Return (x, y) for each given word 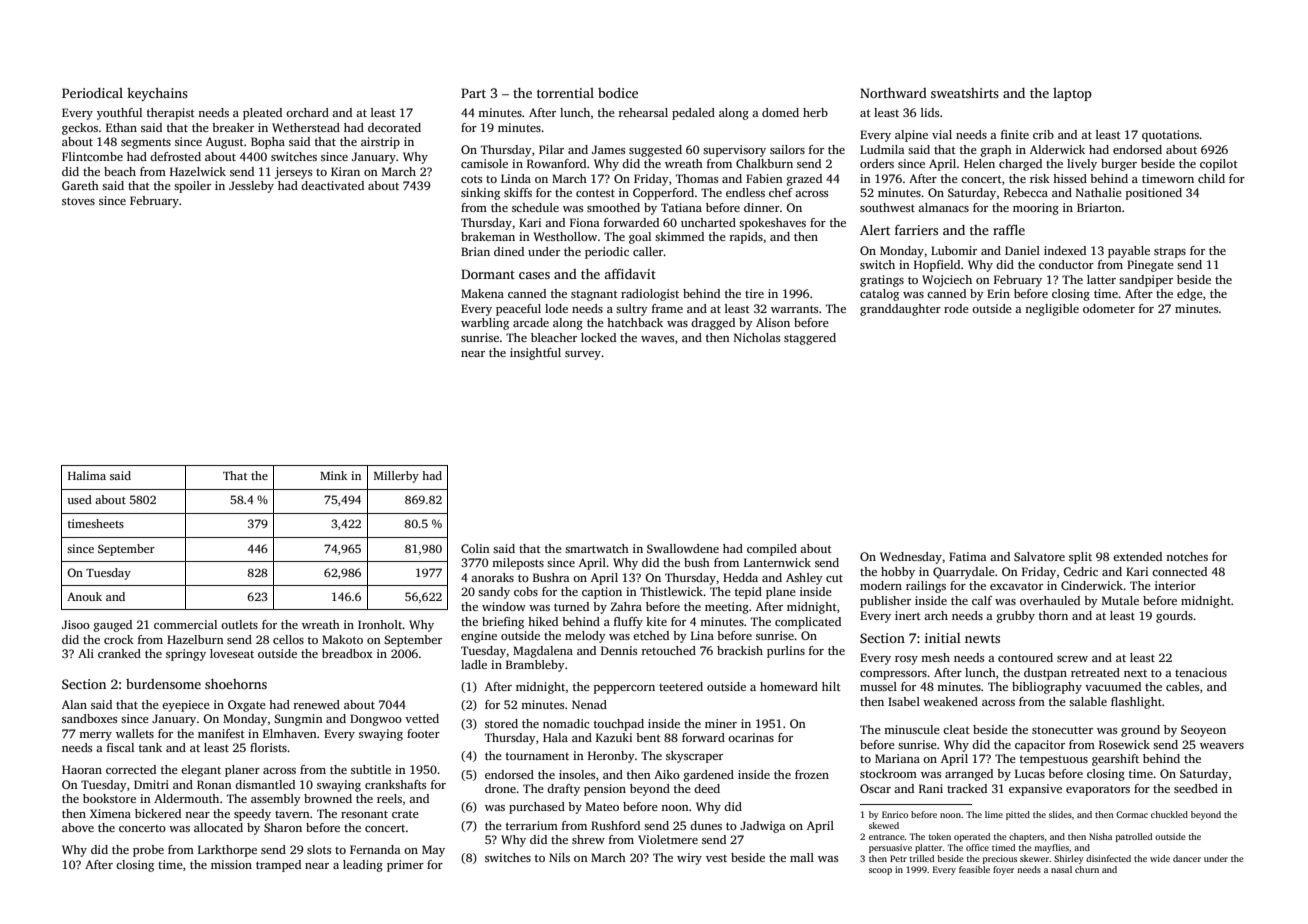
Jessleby (251, 187)
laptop (1072, 94)
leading (363, 866)
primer (405, 866)
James (608, 149)
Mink (333, 475)
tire (754, 293)
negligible (1052, 310)
